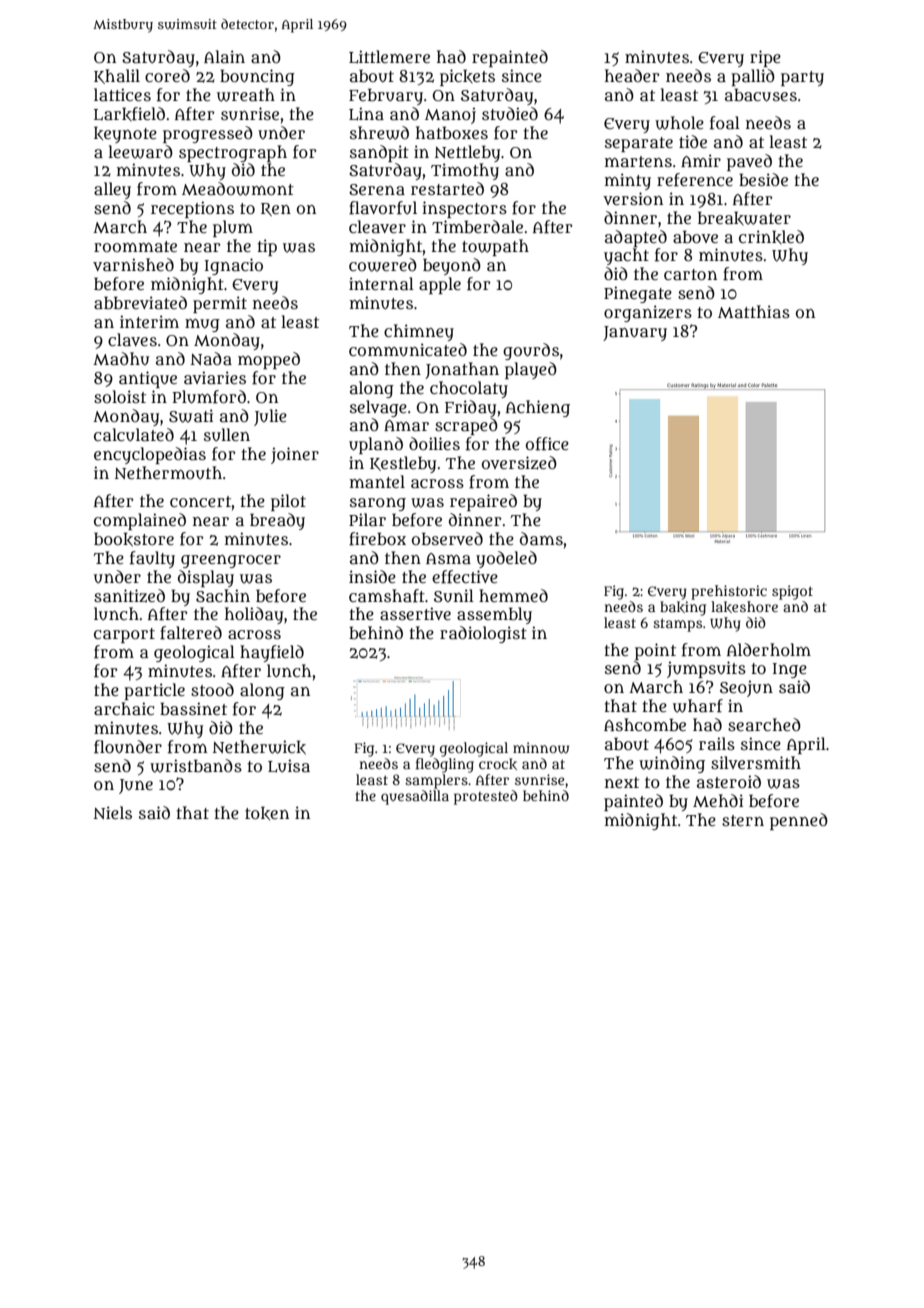 The height and width of the screenshot is (1308, 924). What do you see at coordinates (117, 76) in the screenshot?
I see `Khalil` at bounding box center [117, 76].
